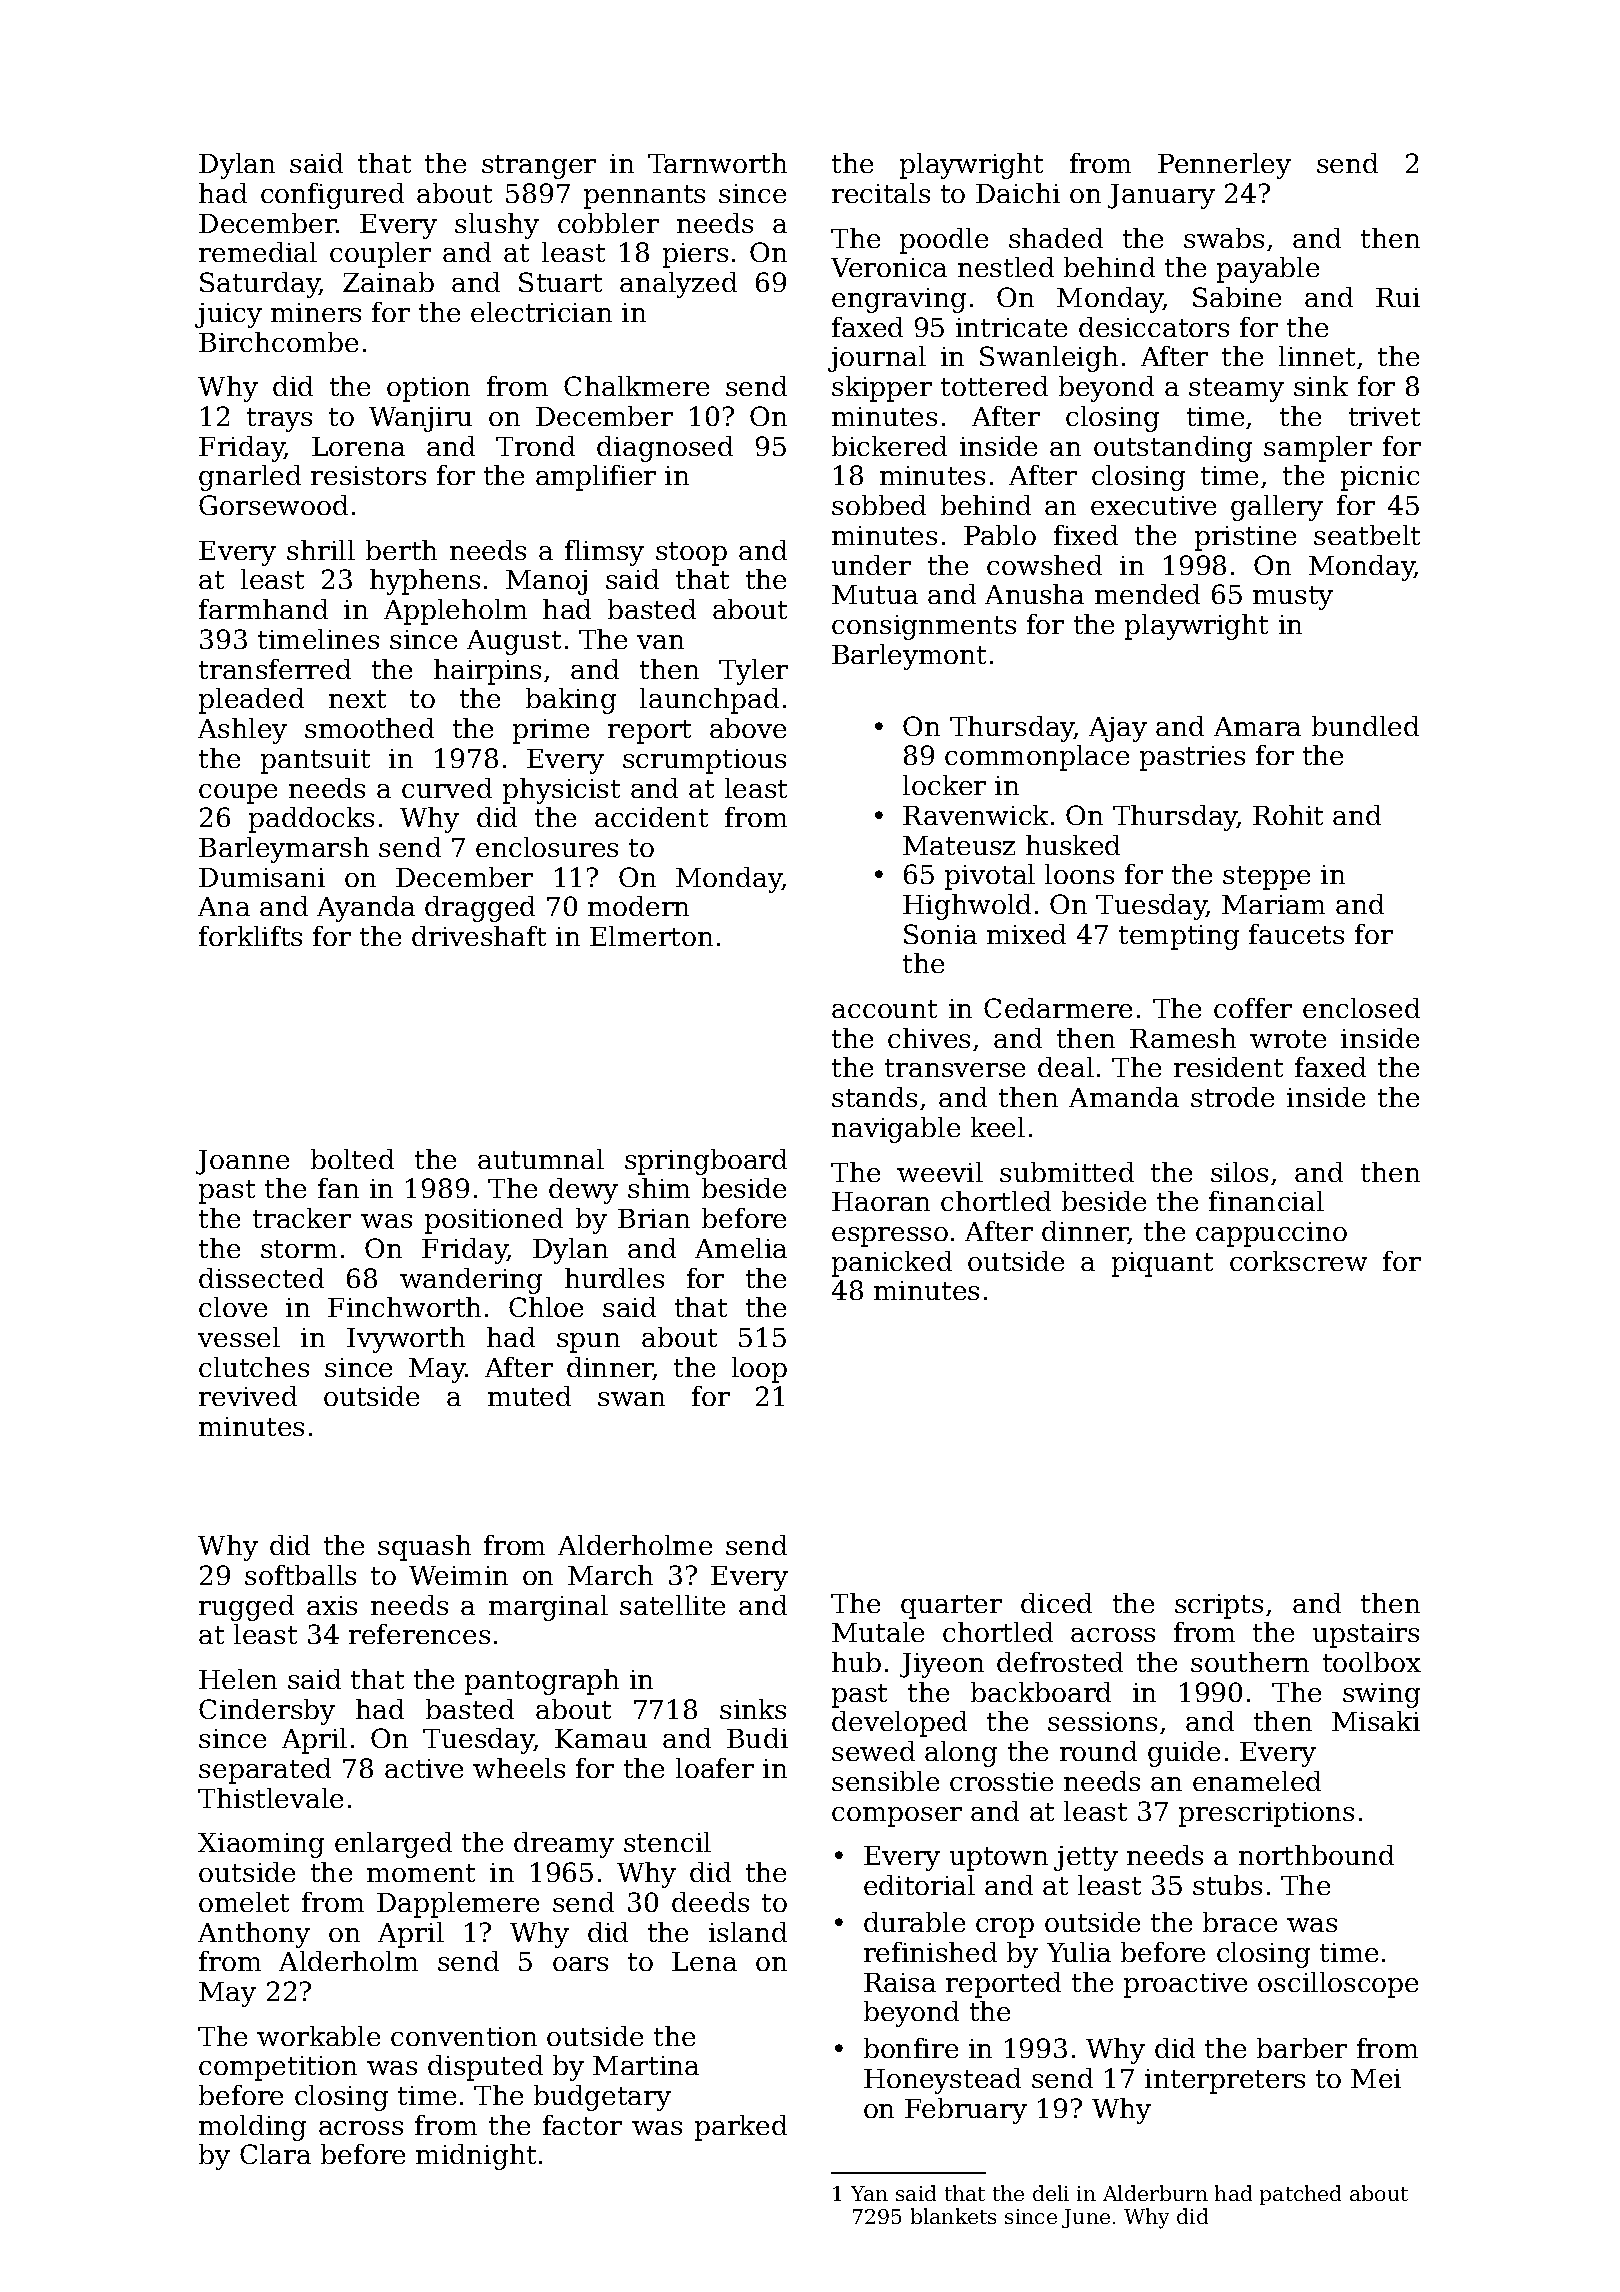  Describe the element at coordinates (1316, 1855) in the document. I see `northbound` at that location.
